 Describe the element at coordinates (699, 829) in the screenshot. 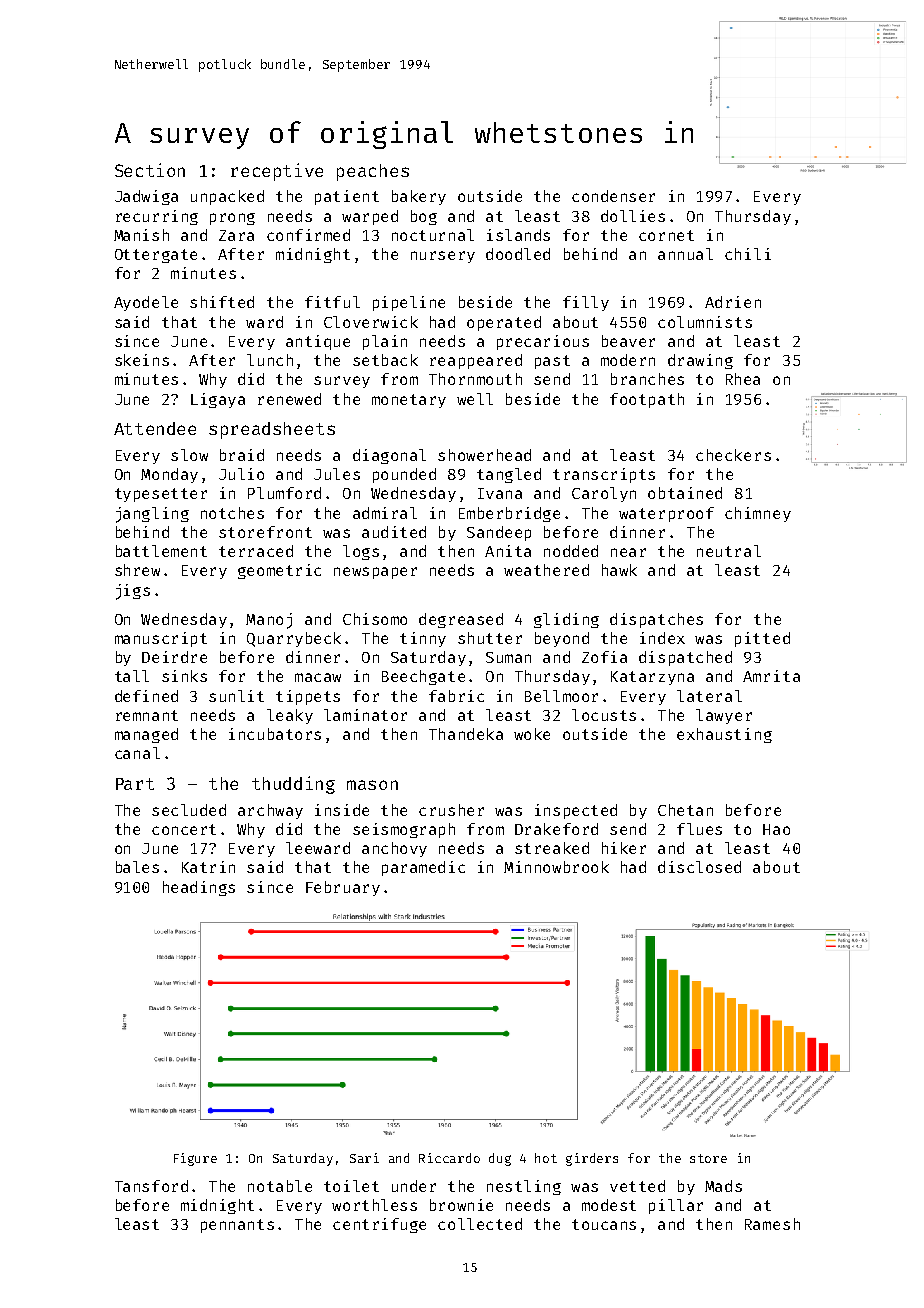

I see `flues` at that location.
